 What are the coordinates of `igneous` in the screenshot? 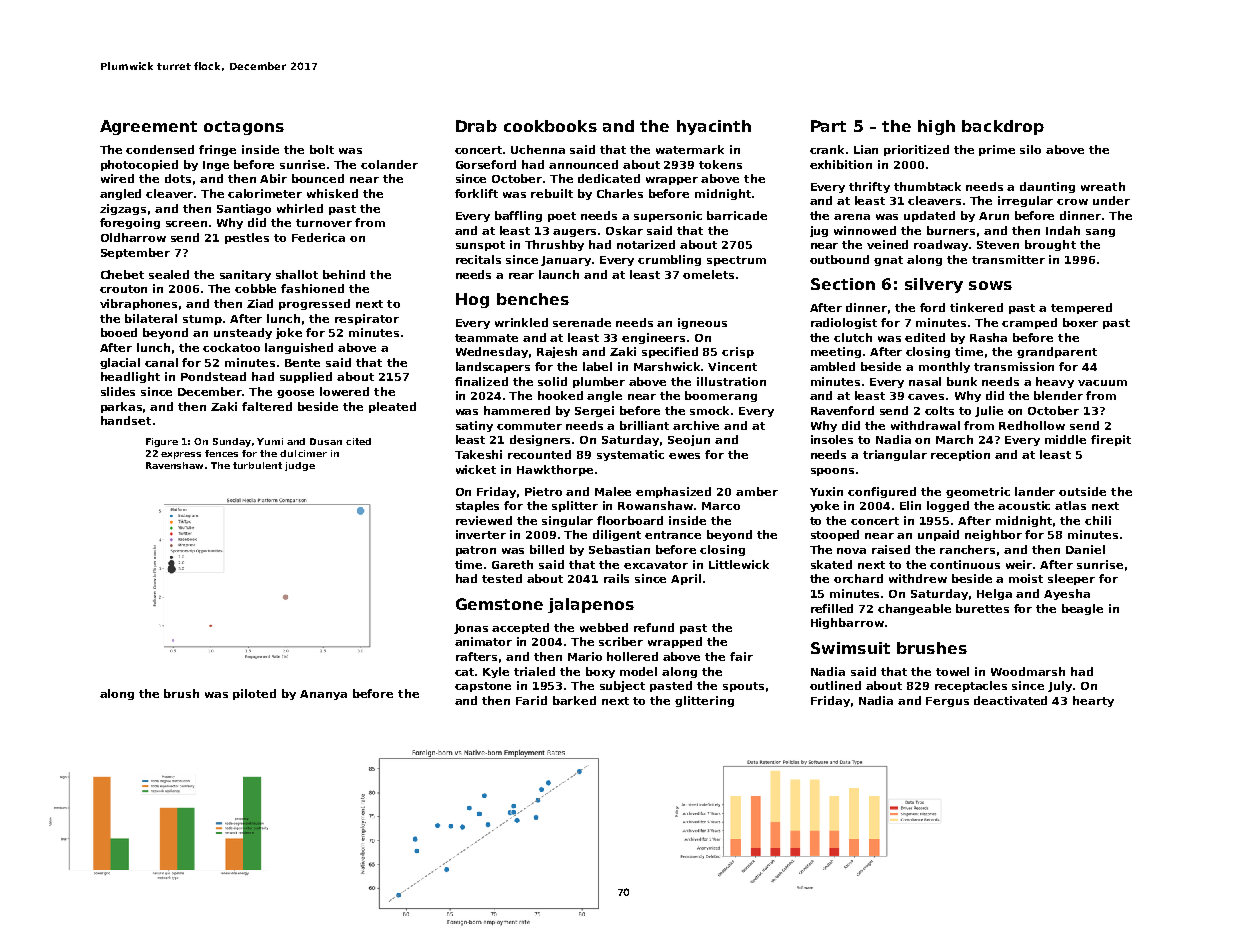 It's located at (702, 323).
